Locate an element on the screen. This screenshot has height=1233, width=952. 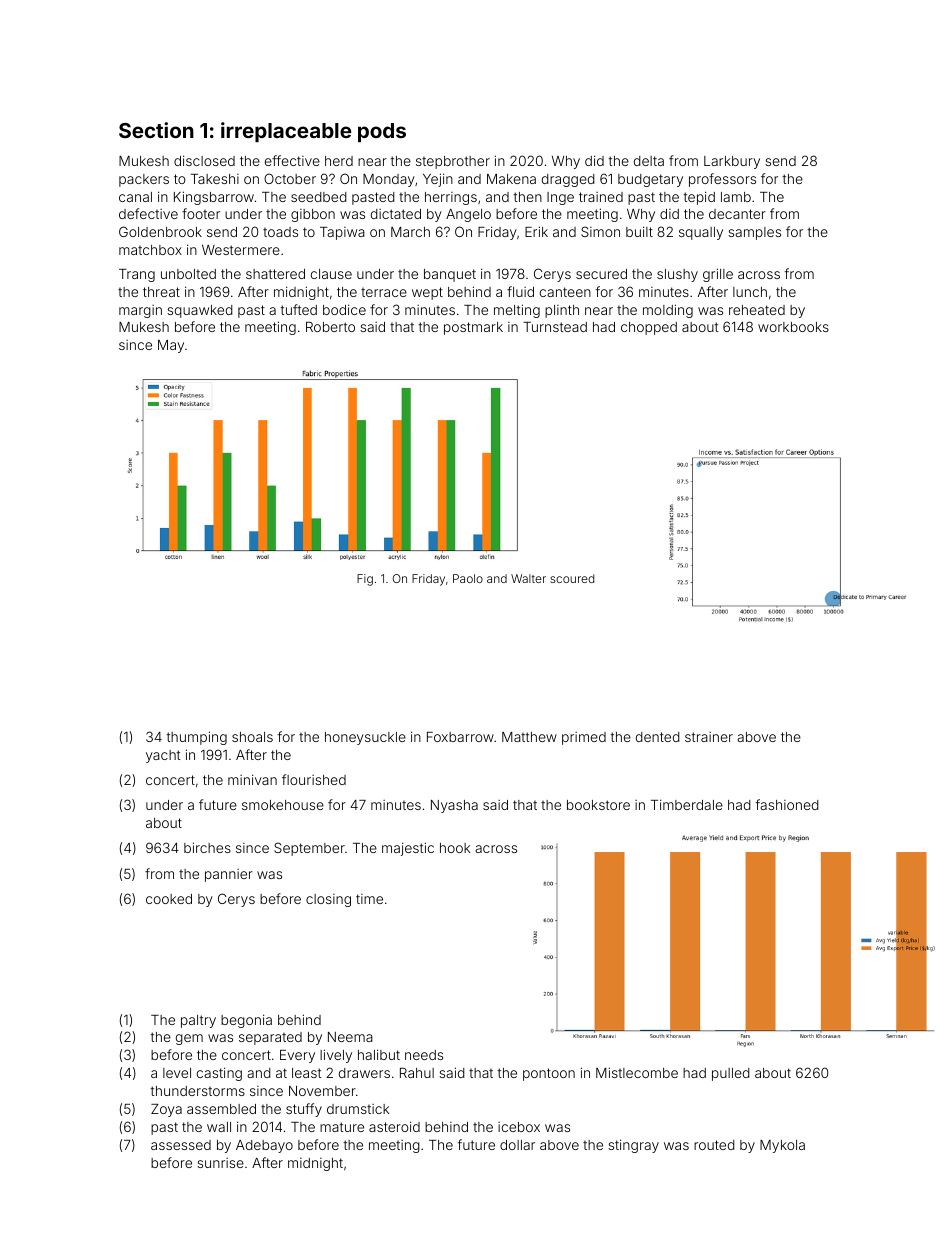
Larkbury is located at coordinates (732, 162).
